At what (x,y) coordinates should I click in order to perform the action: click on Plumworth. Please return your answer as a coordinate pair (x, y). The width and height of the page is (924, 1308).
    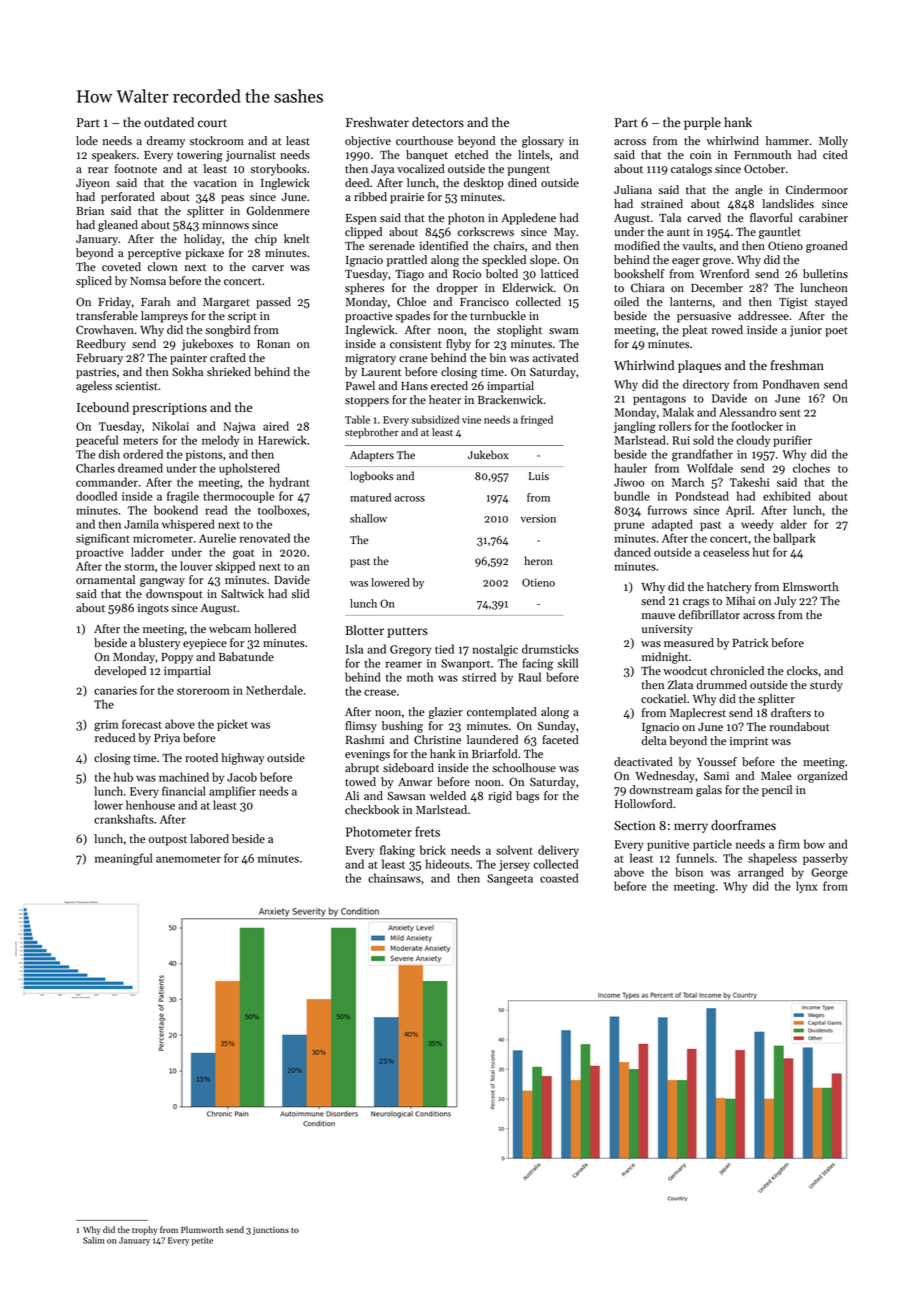
    Looking at the image, I should click on (202, 1229).
